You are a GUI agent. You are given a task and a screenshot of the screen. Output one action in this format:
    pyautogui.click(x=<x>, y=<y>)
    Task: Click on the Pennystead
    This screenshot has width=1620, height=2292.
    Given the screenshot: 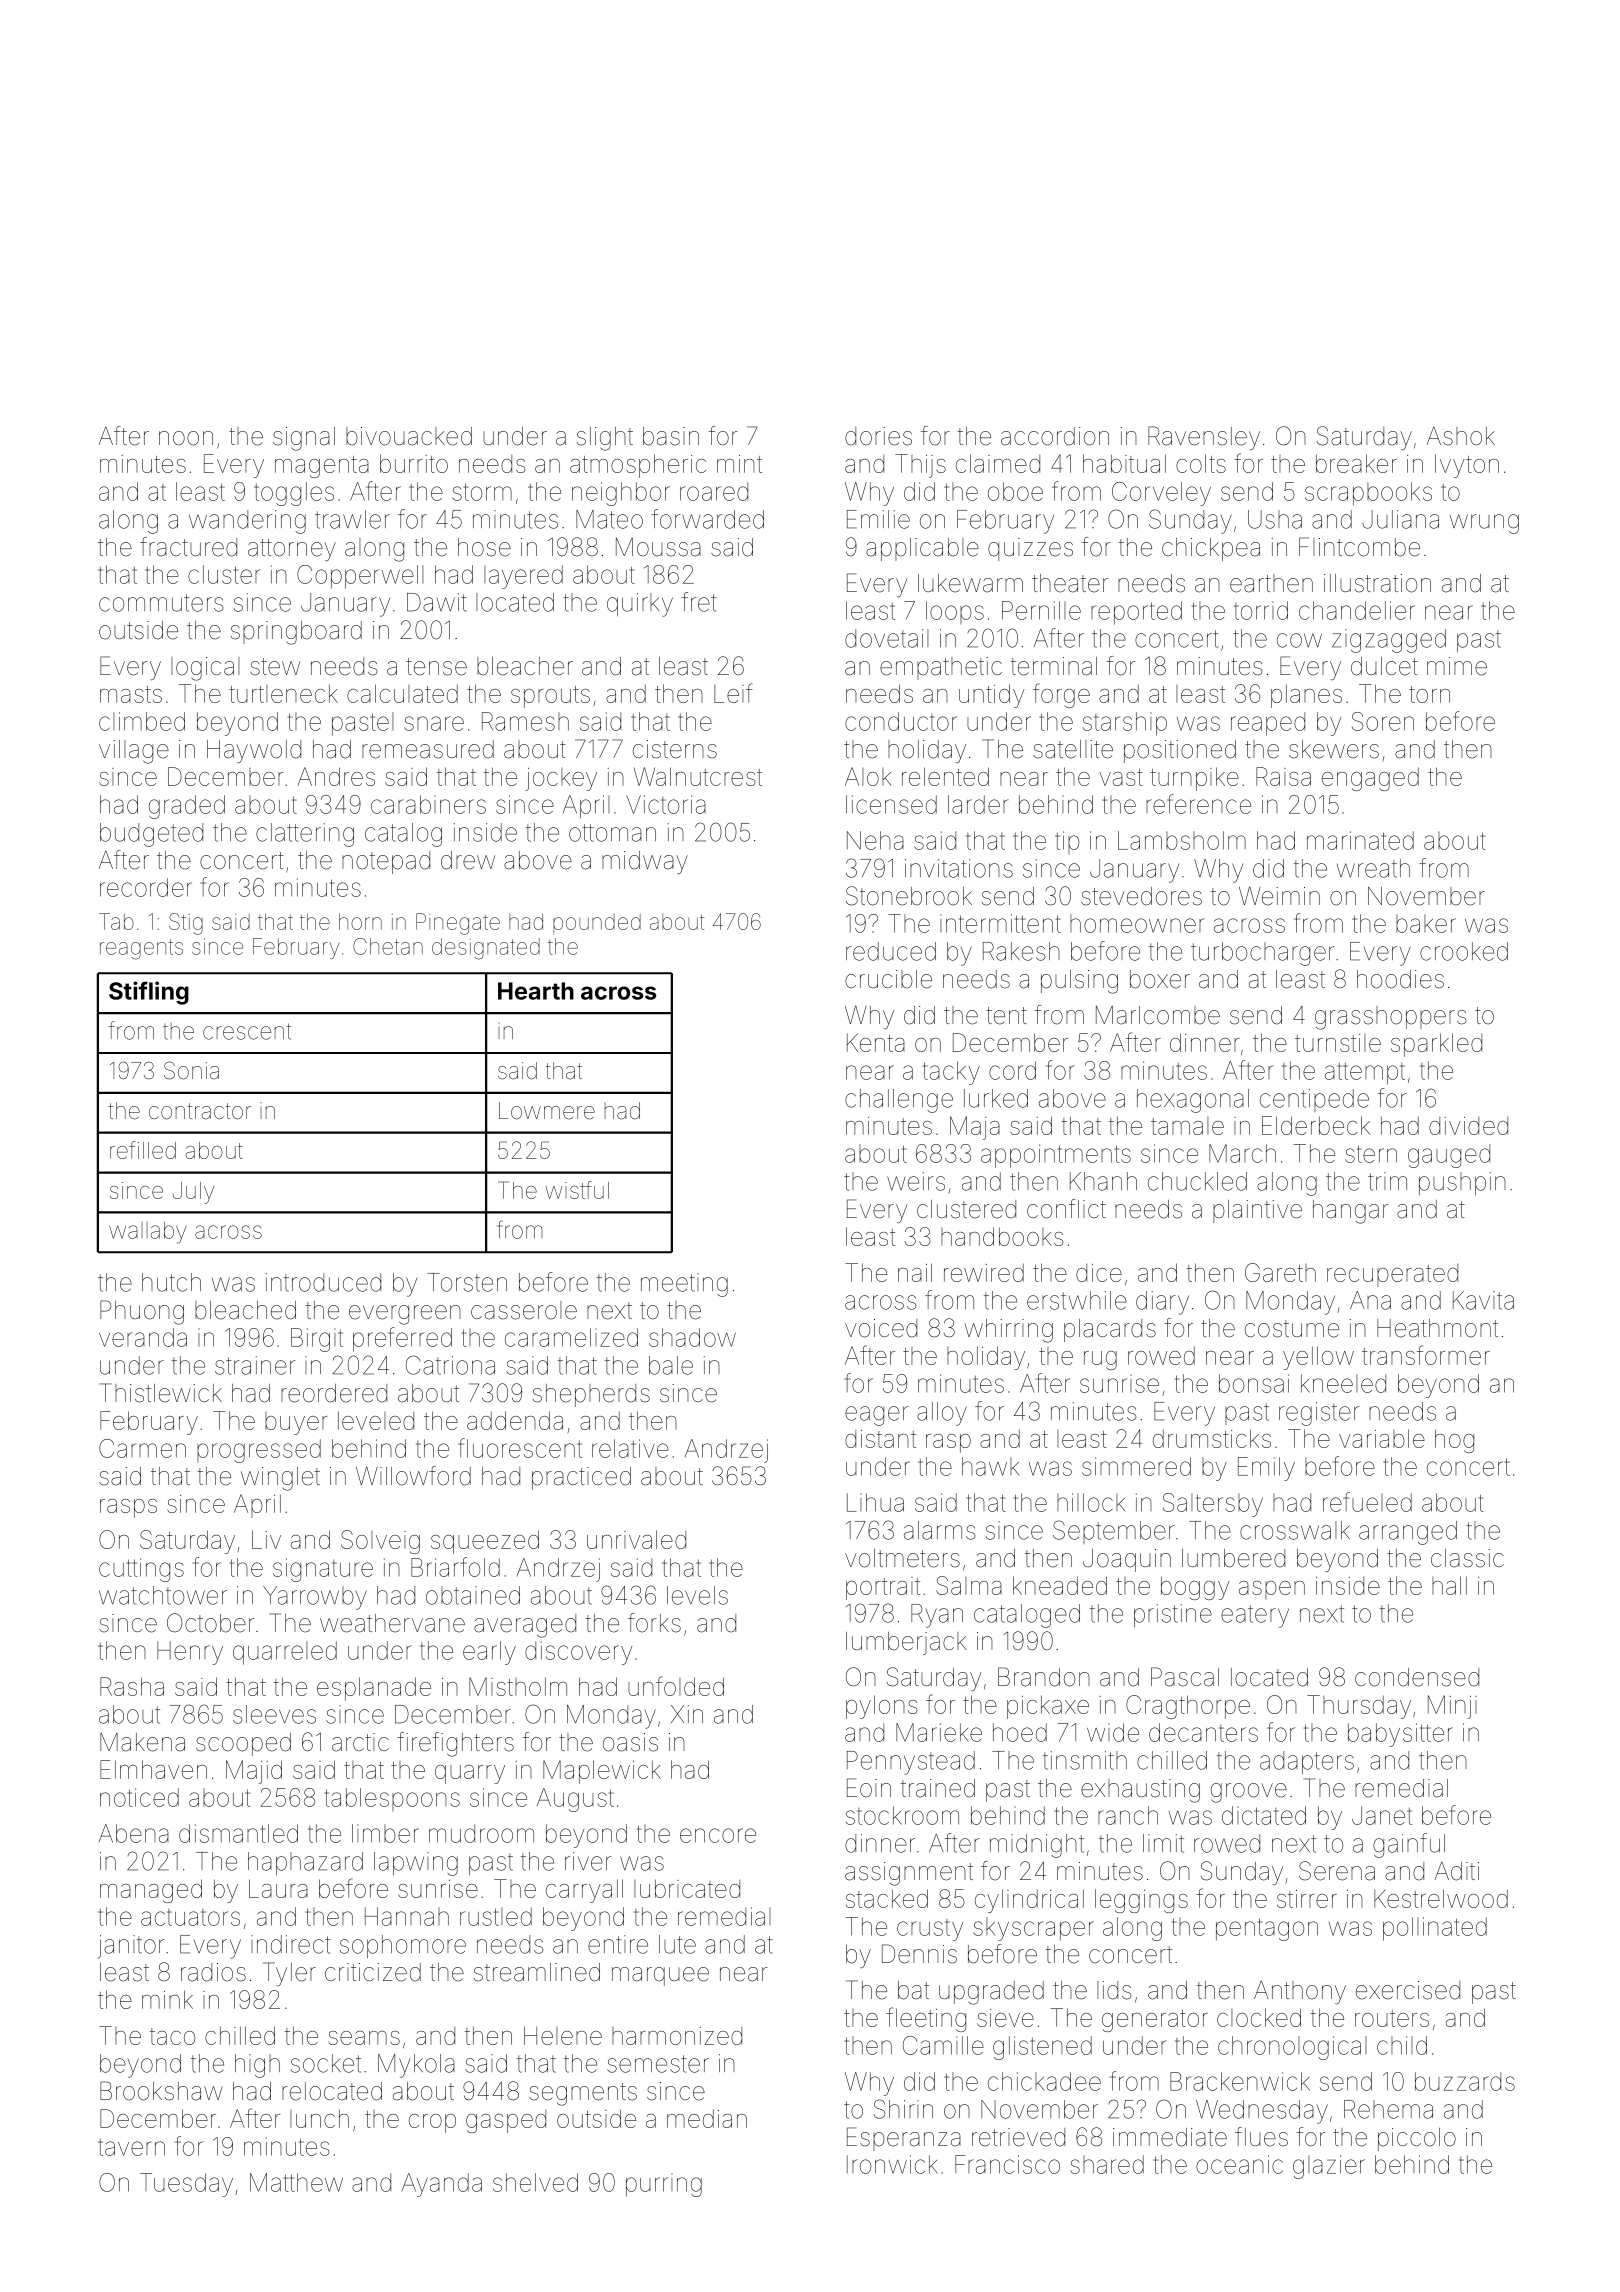 What is the action you would take?
    pyautogui.click(x=911, y=1763)
